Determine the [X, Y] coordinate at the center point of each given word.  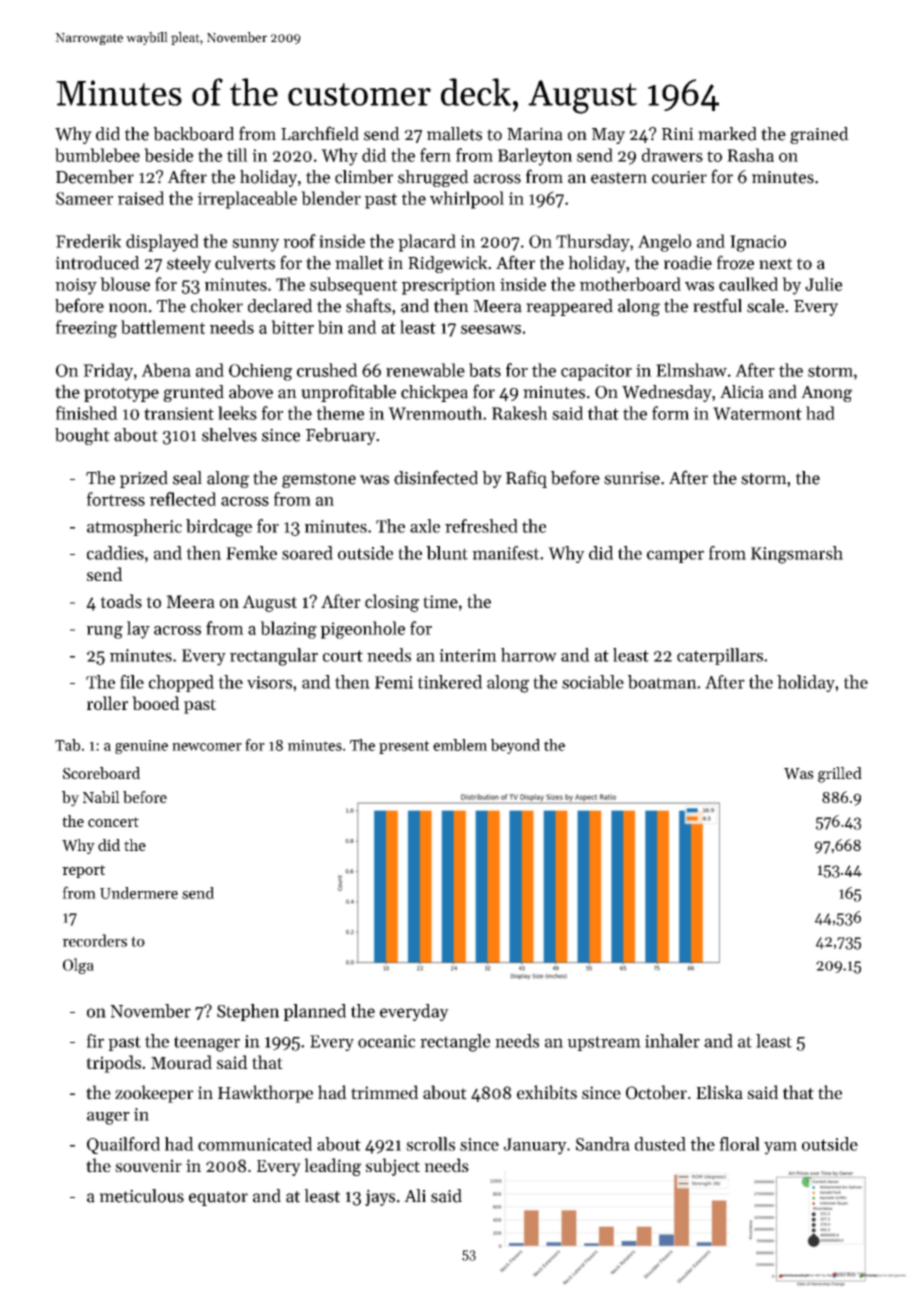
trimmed [384, 1092]
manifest [505, 553]
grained [819, 135]
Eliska [719, 1092]
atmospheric [134, 527]
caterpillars [720, 656]
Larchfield [320, 133]
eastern [619, 178]
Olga [78, 966]
